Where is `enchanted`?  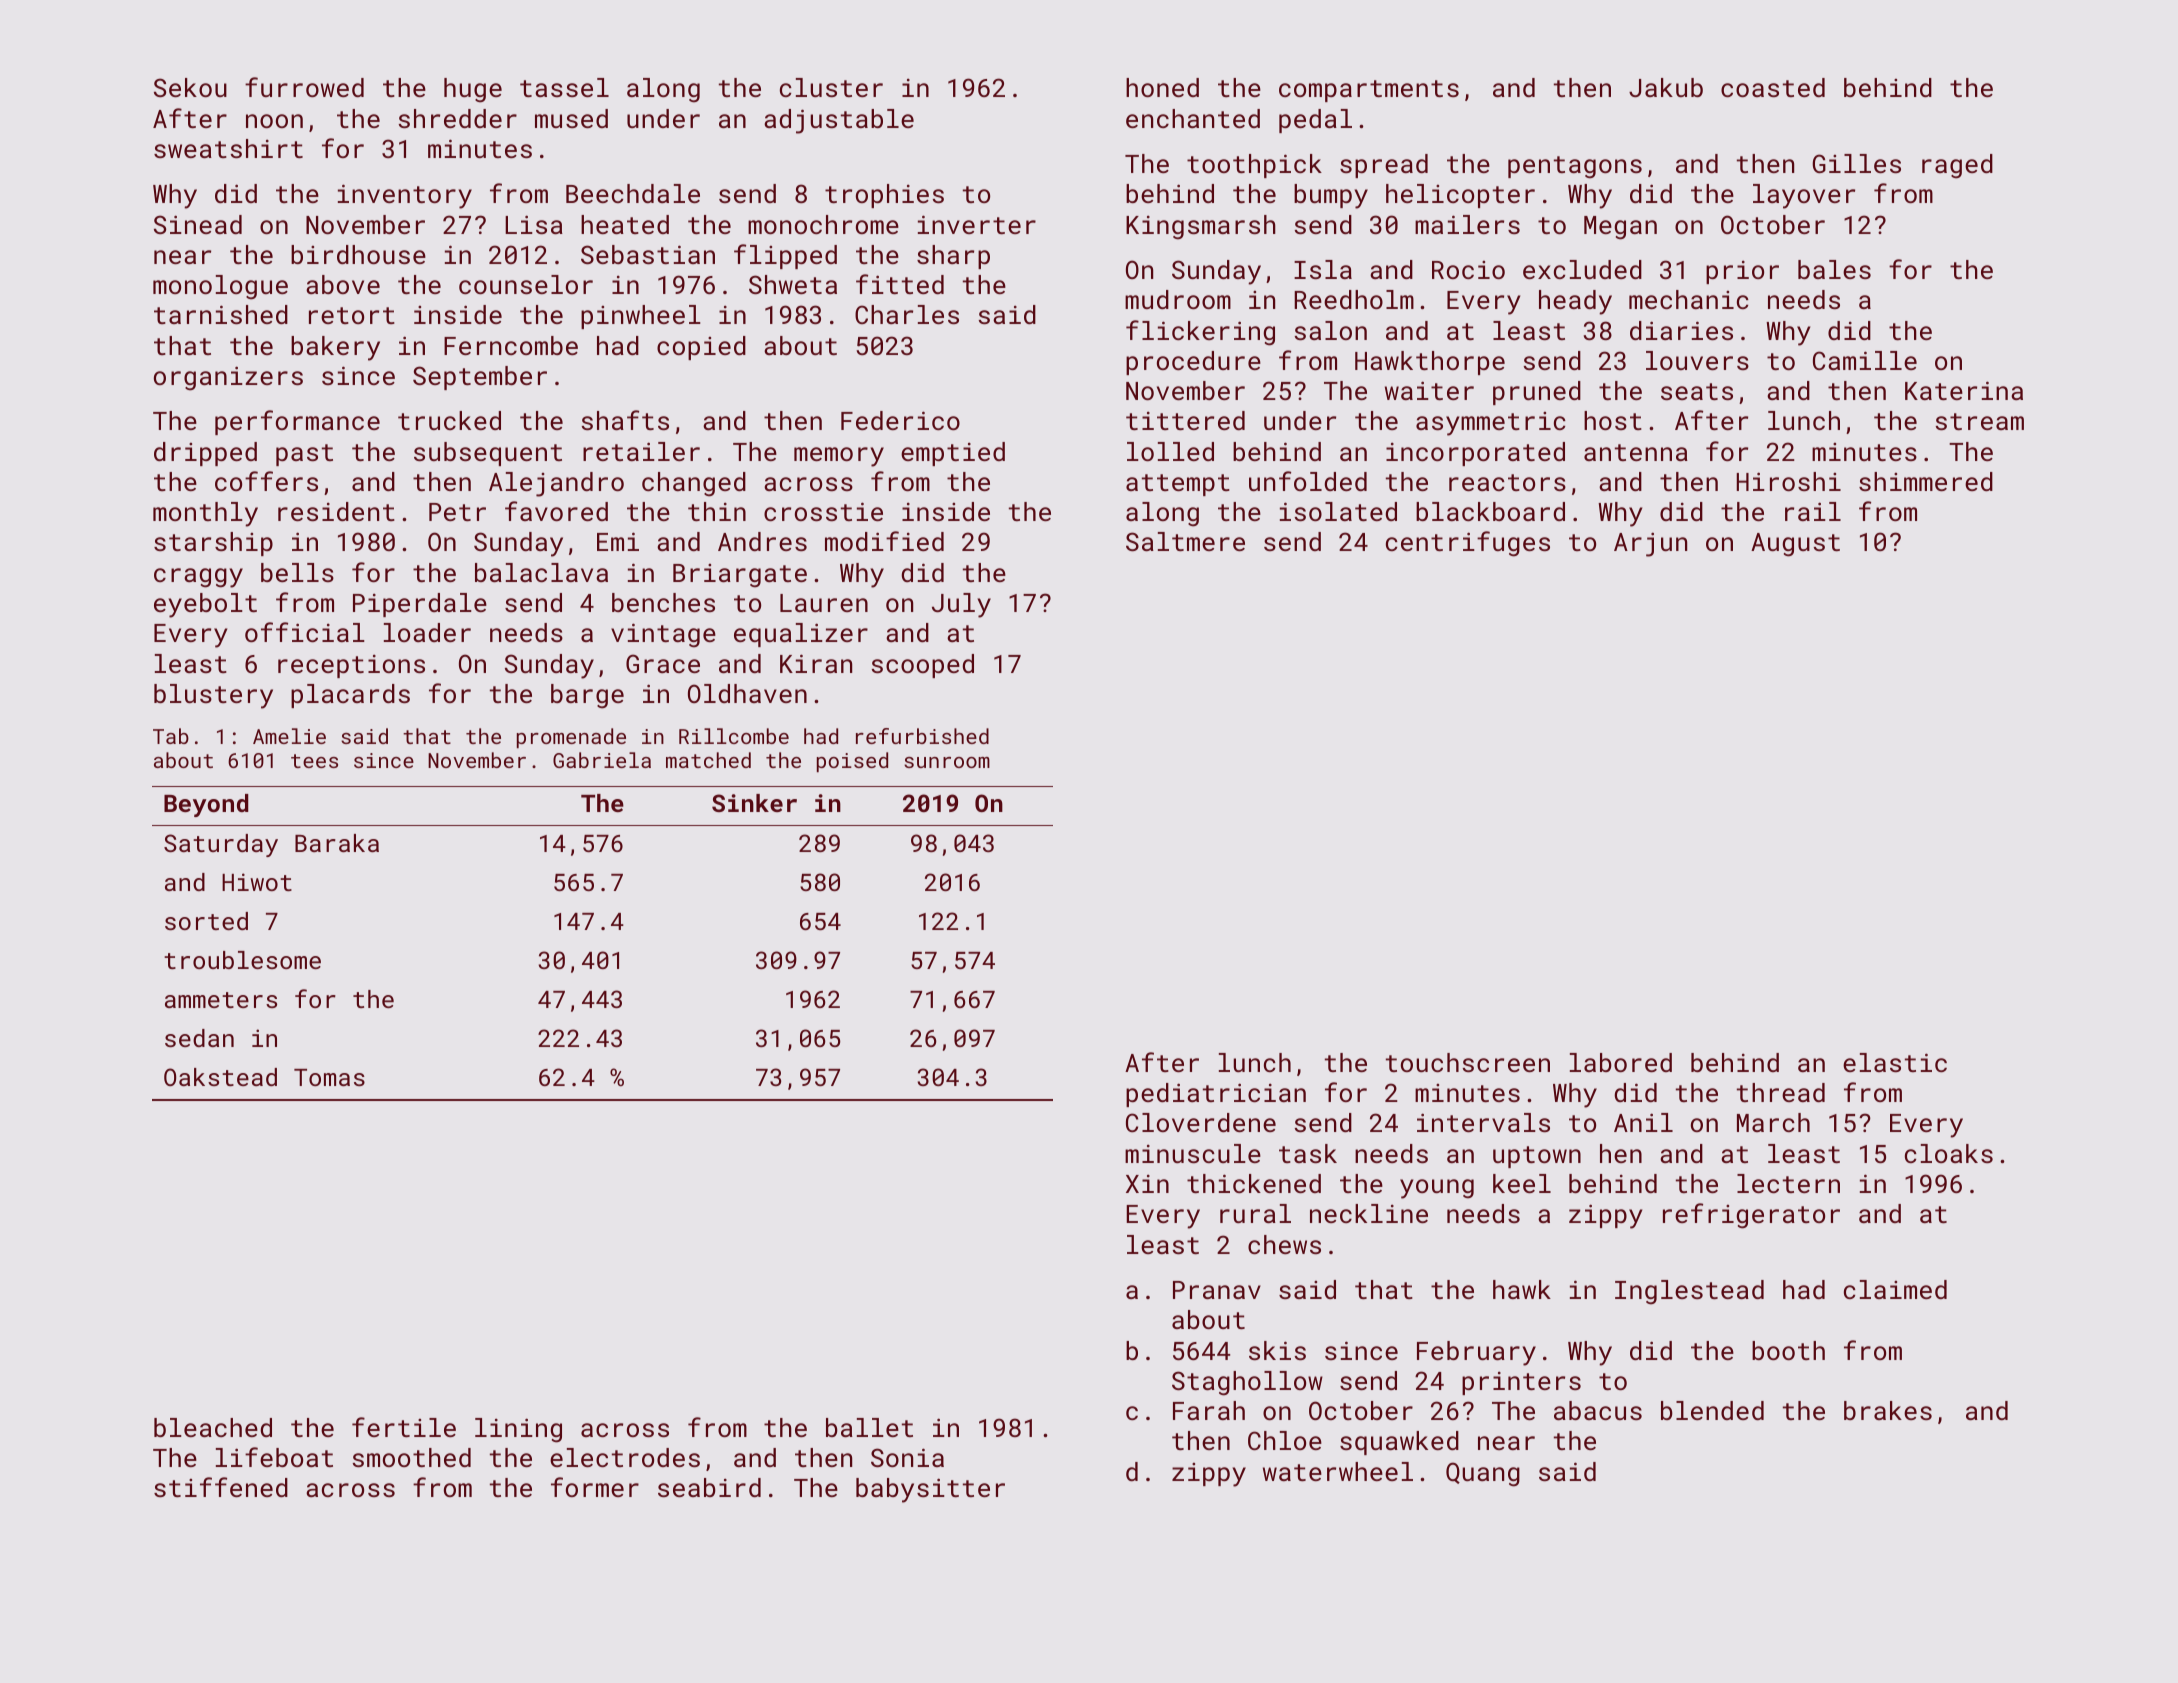
enchanted is located at coordinates (1193, 118).
